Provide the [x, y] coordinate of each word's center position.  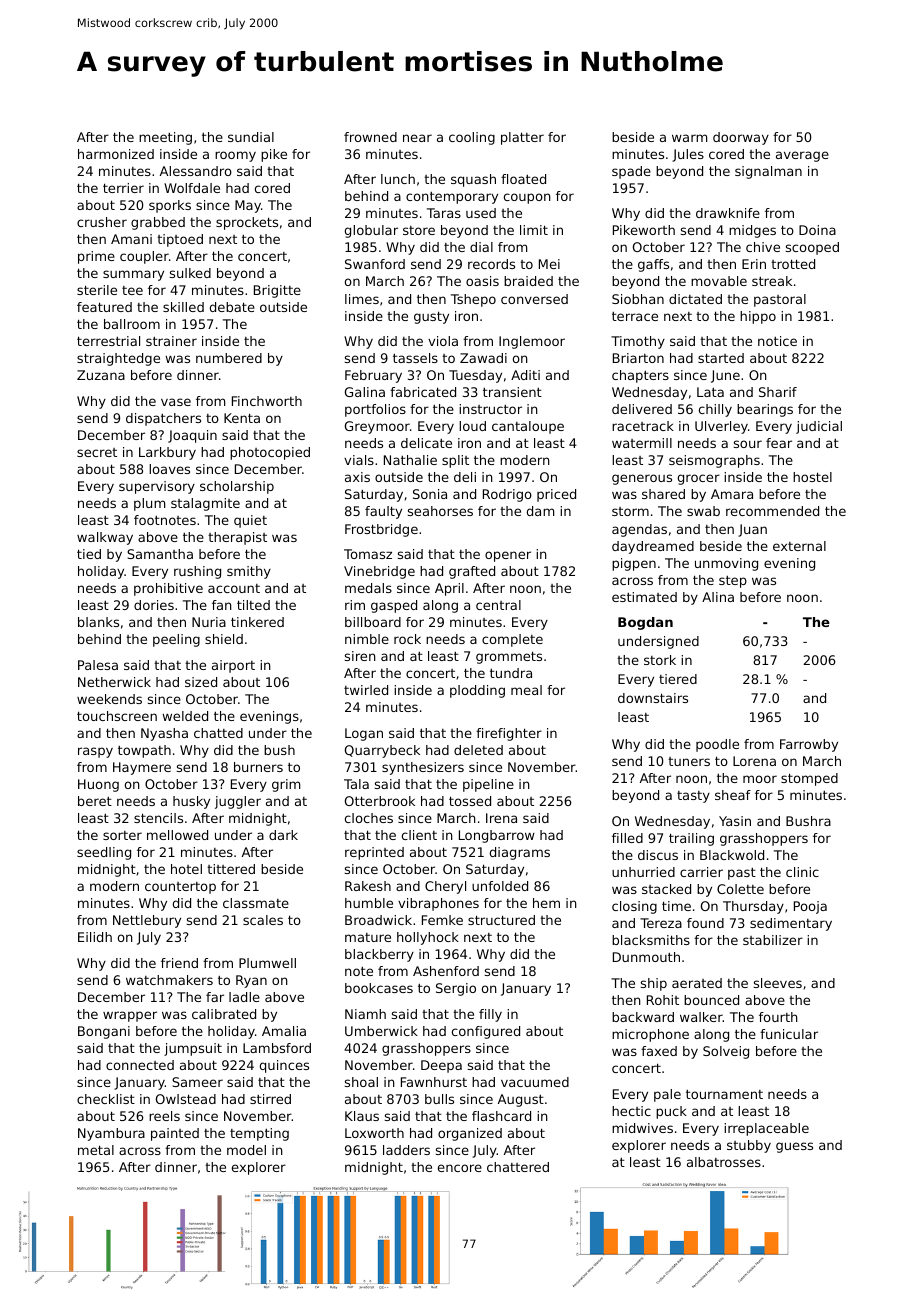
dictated [695, 299]
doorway [741, 138]
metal [96, 1150]
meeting [165, 138]
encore [460, 1168]
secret [97, 452]
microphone [650, 1035]
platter [522, 138]
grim [286, 785]
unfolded [500, 886]
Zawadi [483, 358]
